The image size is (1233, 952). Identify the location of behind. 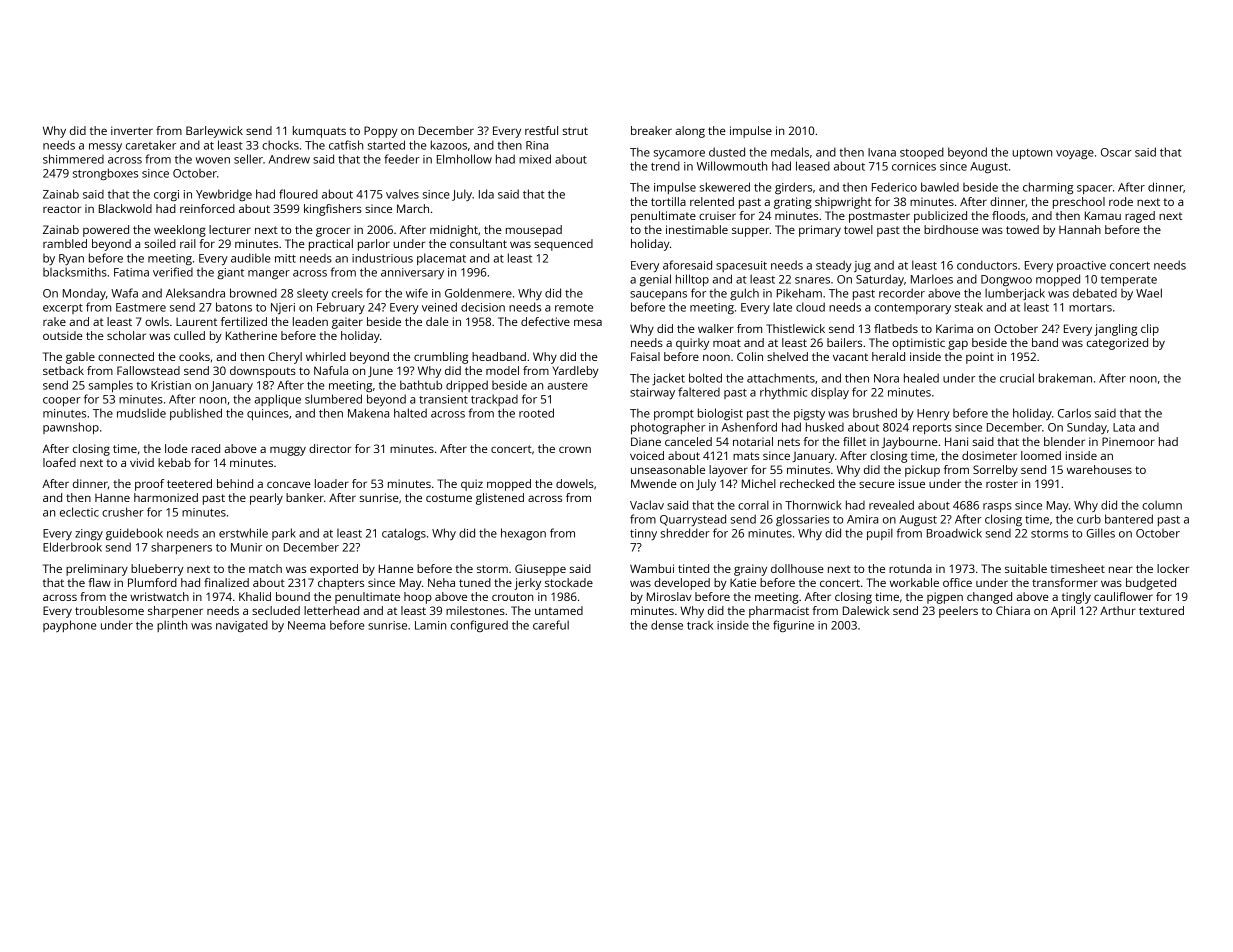
(235, 483).
